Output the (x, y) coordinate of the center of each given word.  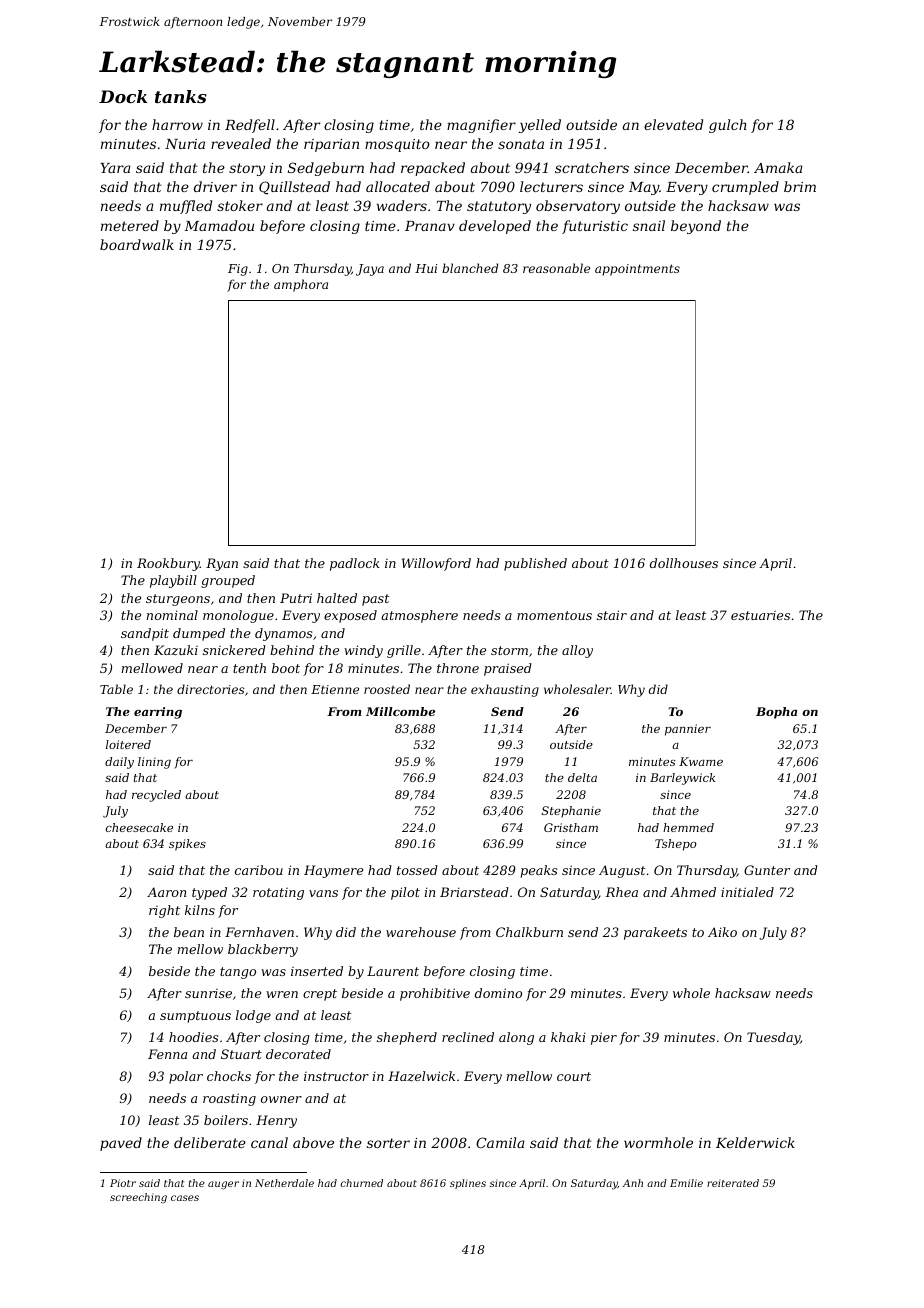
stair (612, 615)
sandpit (145, 634)
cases (185, 1198)
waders (402, 205)
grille (404, 651)
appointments (637, 270)
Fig (238, 270)
